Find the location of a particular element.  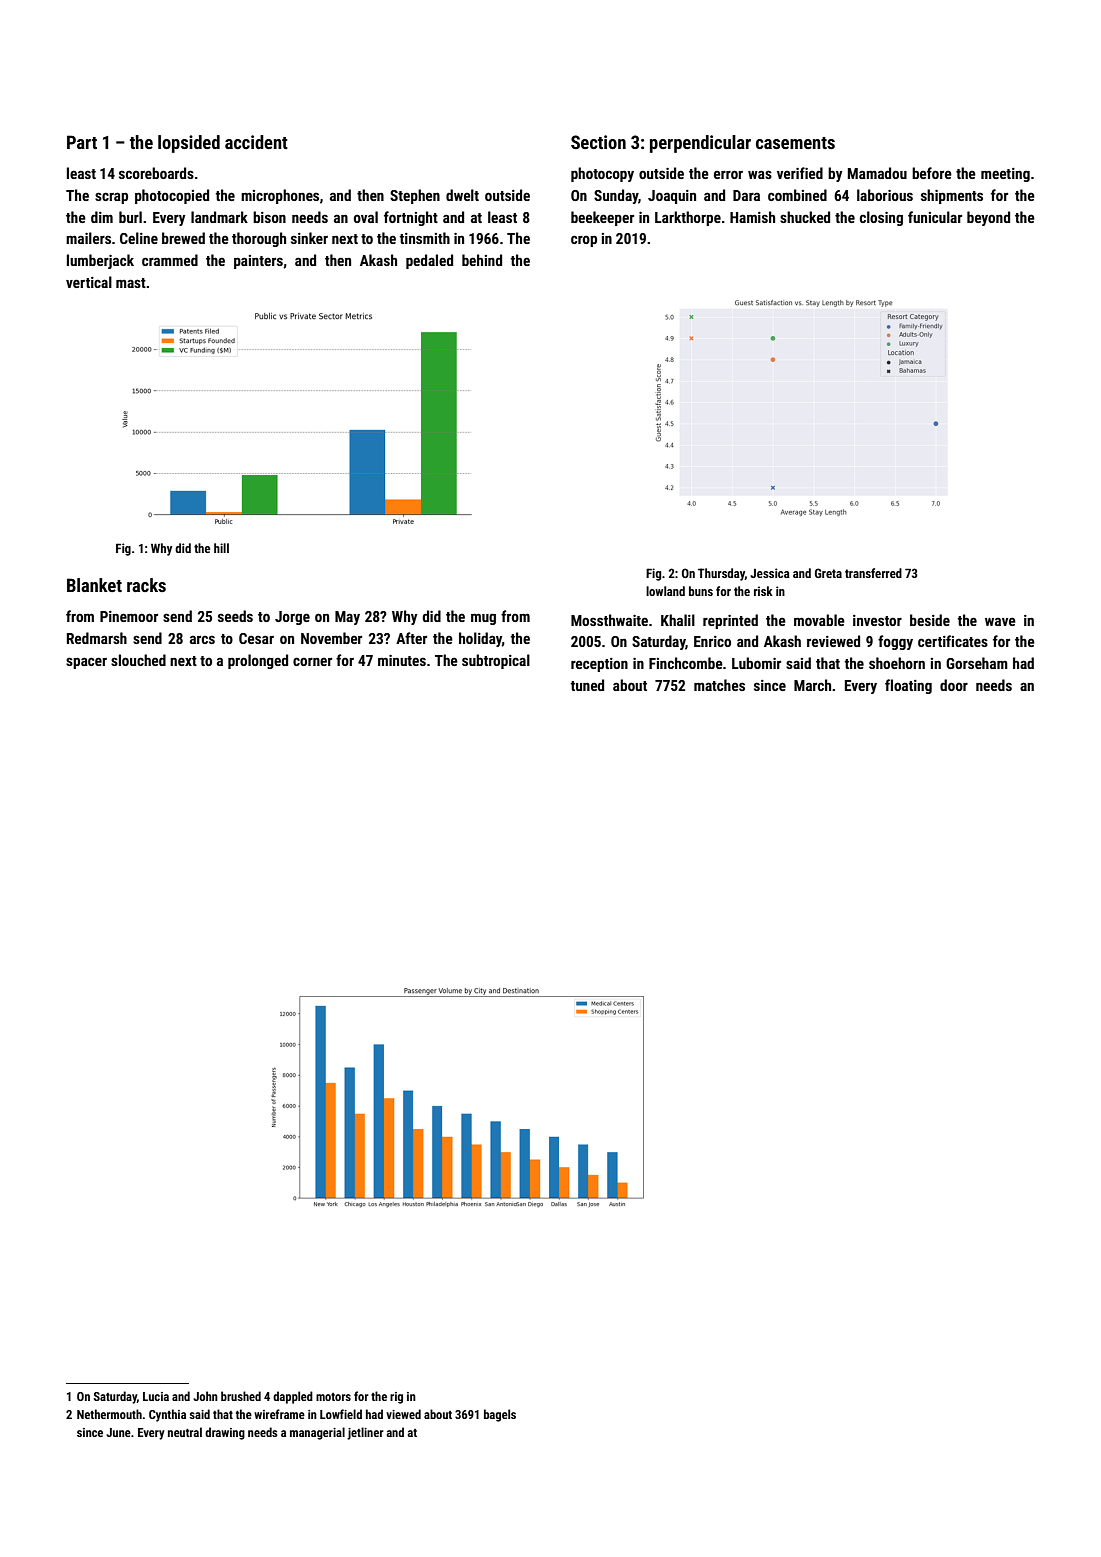

accident is located at coordinates (256, 142).
